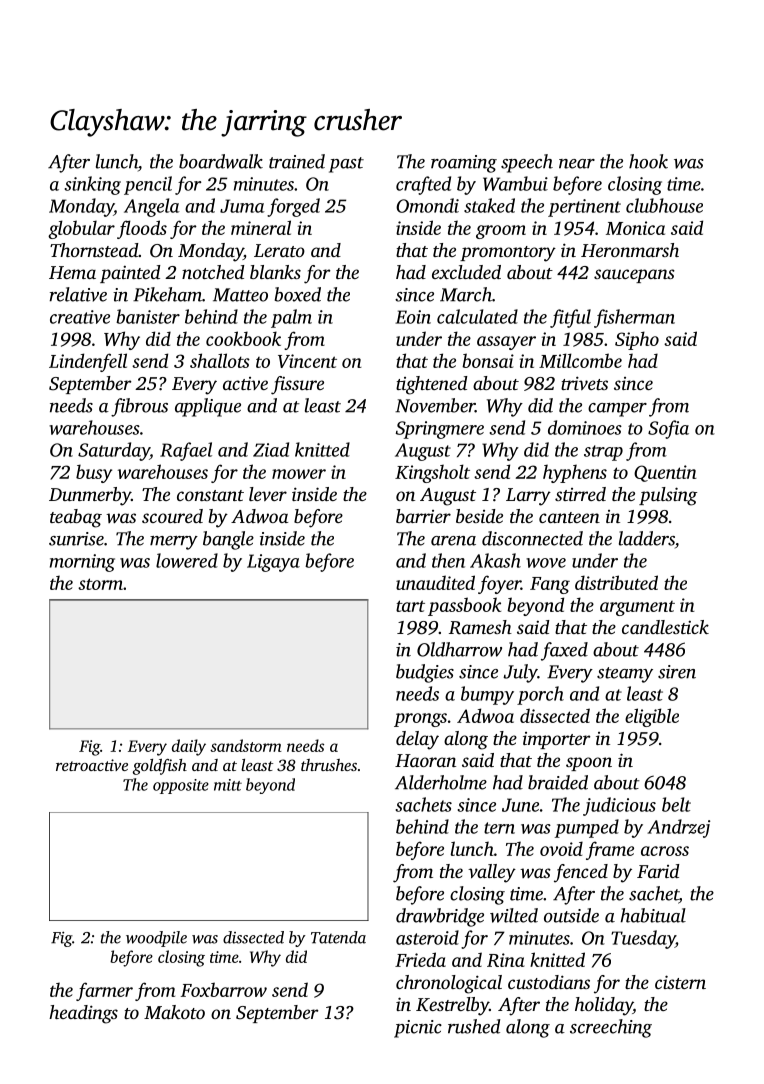 The image size is (764, 1084). What do you see at coordinates (186, 451) in the document?
I see `Rafael` at bounding box center [186, 451].
